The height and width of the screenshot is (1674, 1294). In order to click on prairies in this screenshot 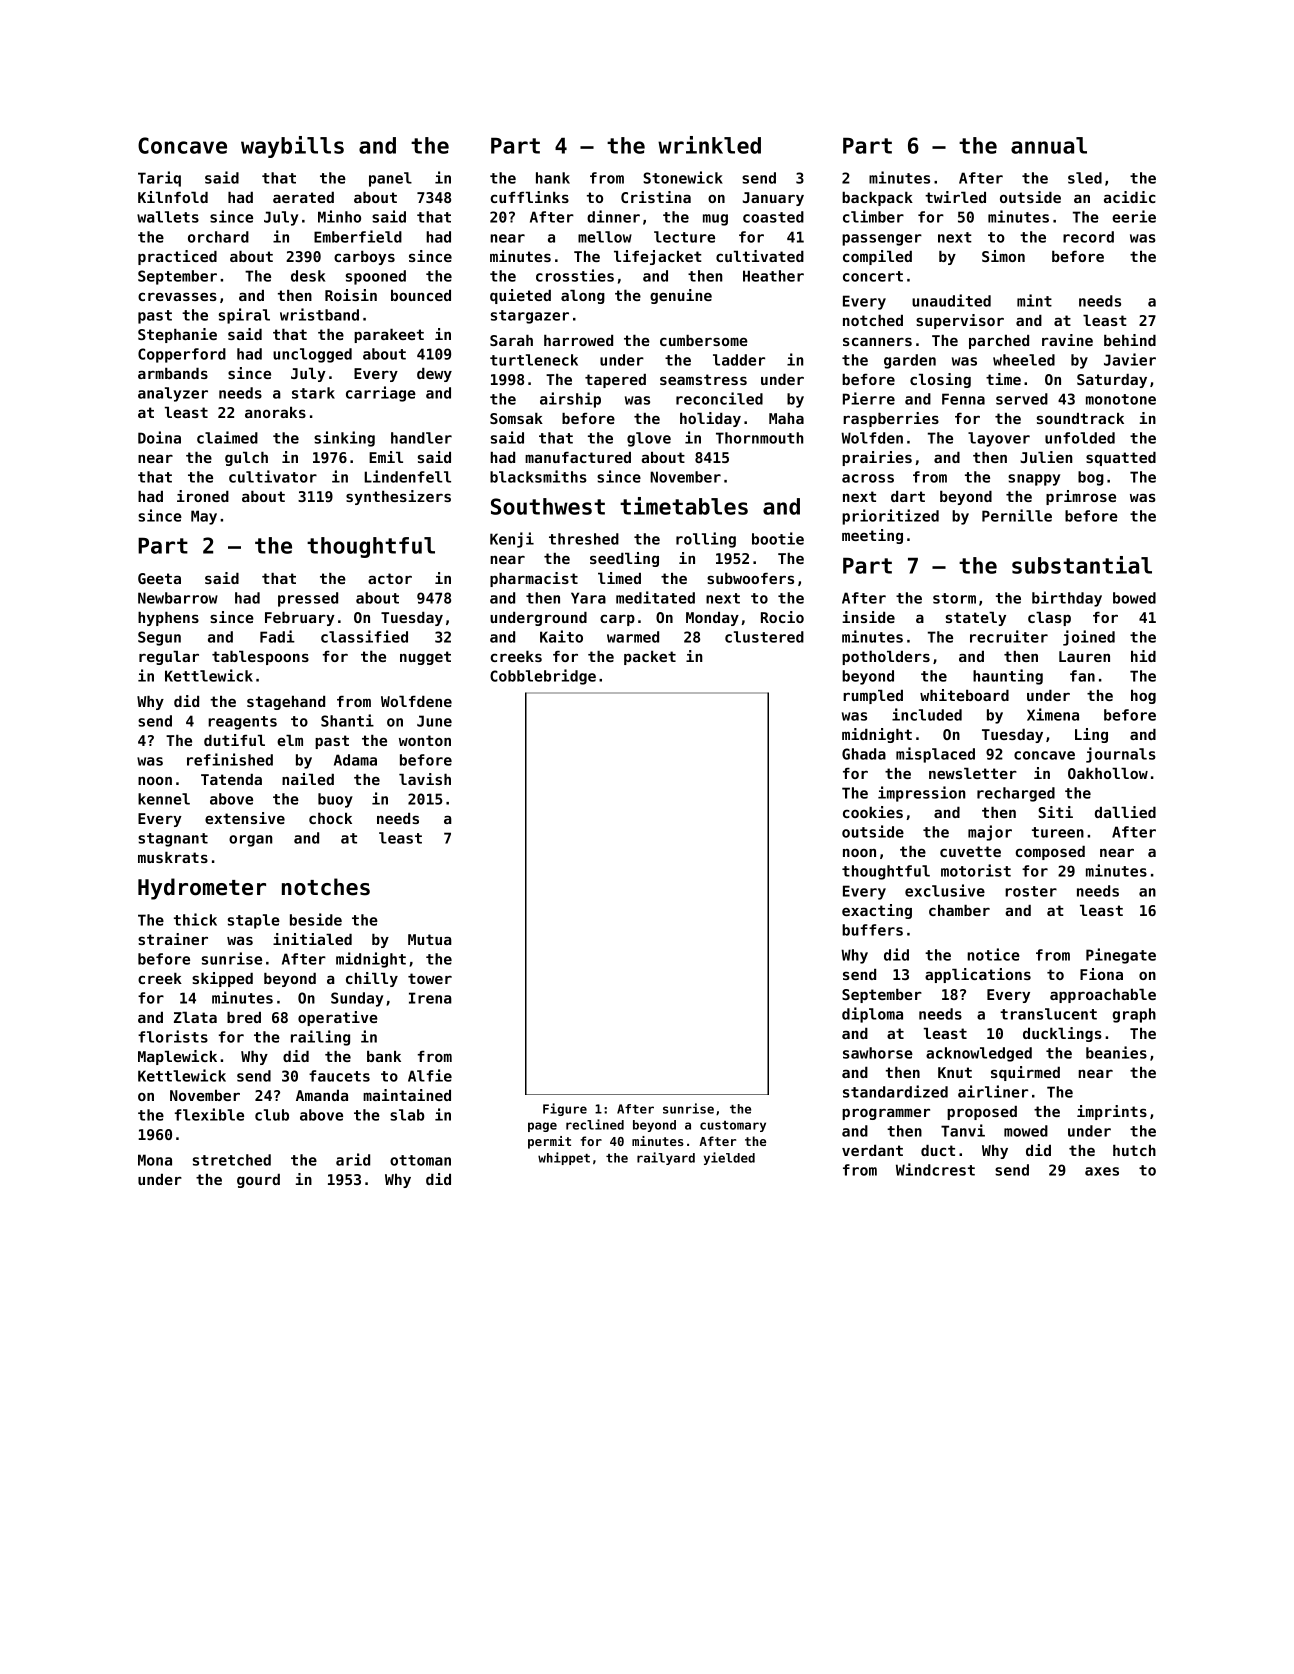, I will do `click(877, 458)`.
